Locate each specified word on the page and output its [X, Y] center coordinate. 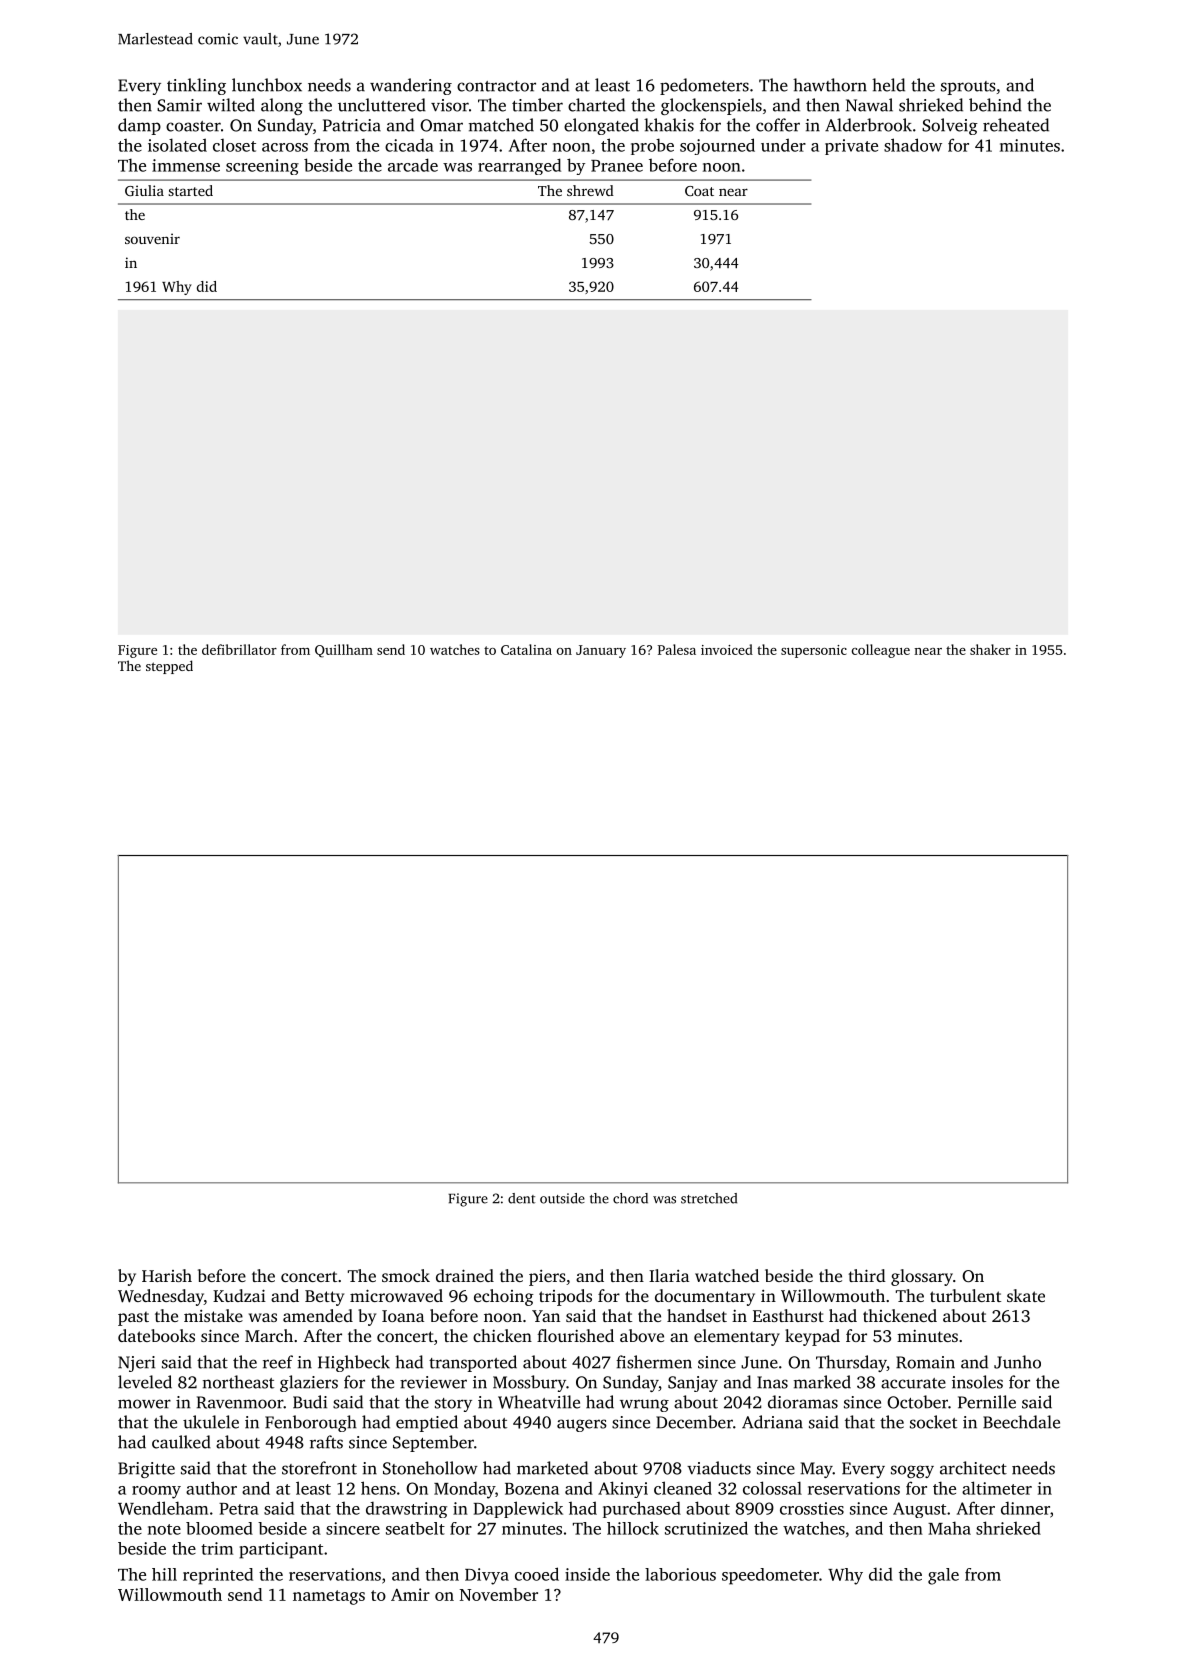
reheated [1016, 125]
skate [1026, 1295]
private [851, 147]
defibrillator [239, 649]
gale [943, 1576]
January [601, 651]
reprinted [218, 1576]
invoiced [727, 649]
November [499, 1594]
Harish [167, 1275]
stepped [169, 667]
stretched [709, 1198]
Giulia [144, 190]
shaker [990, 649]
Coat [699, 191]
